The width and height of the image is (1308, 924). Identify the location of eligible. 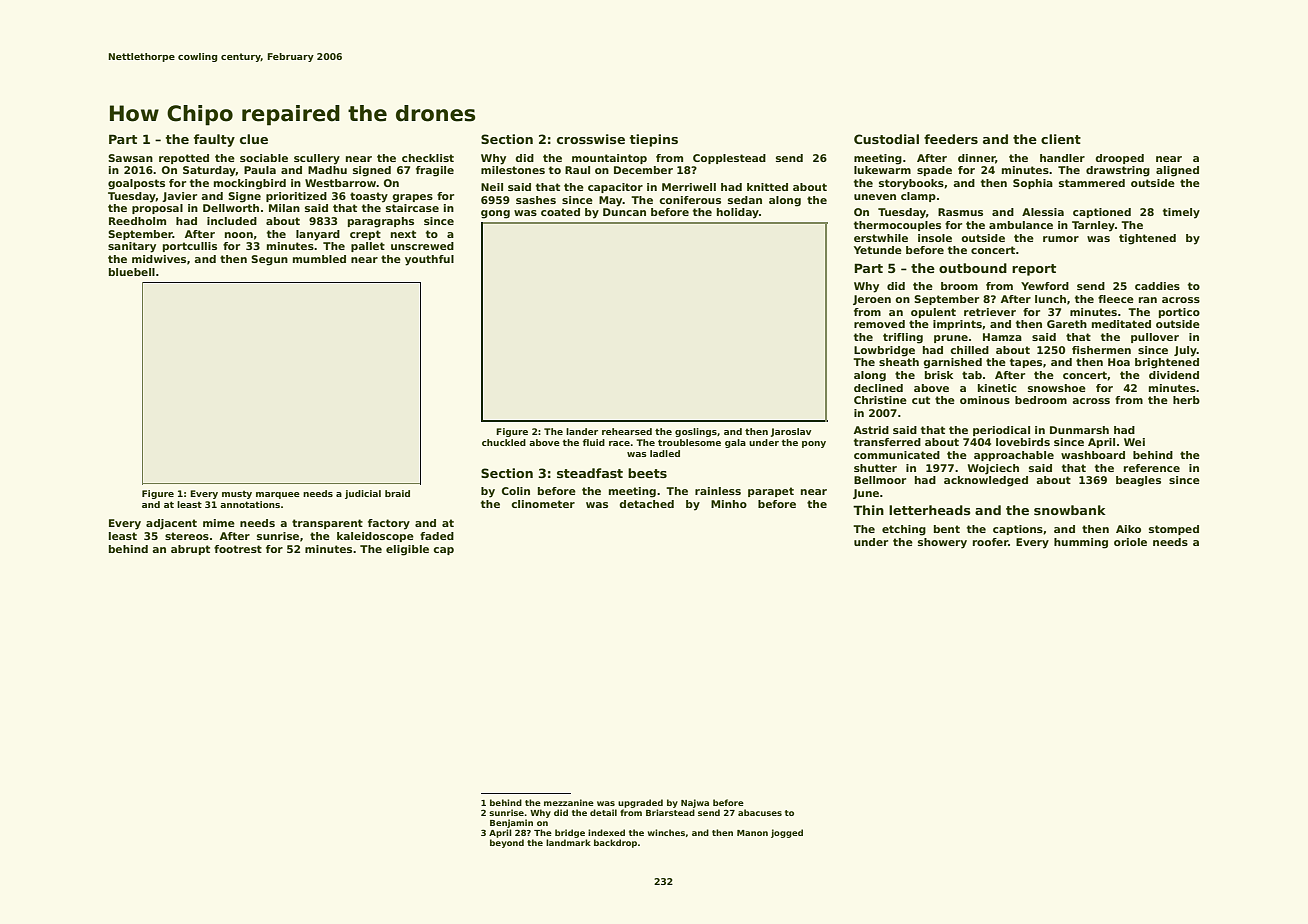
(407, 550).
